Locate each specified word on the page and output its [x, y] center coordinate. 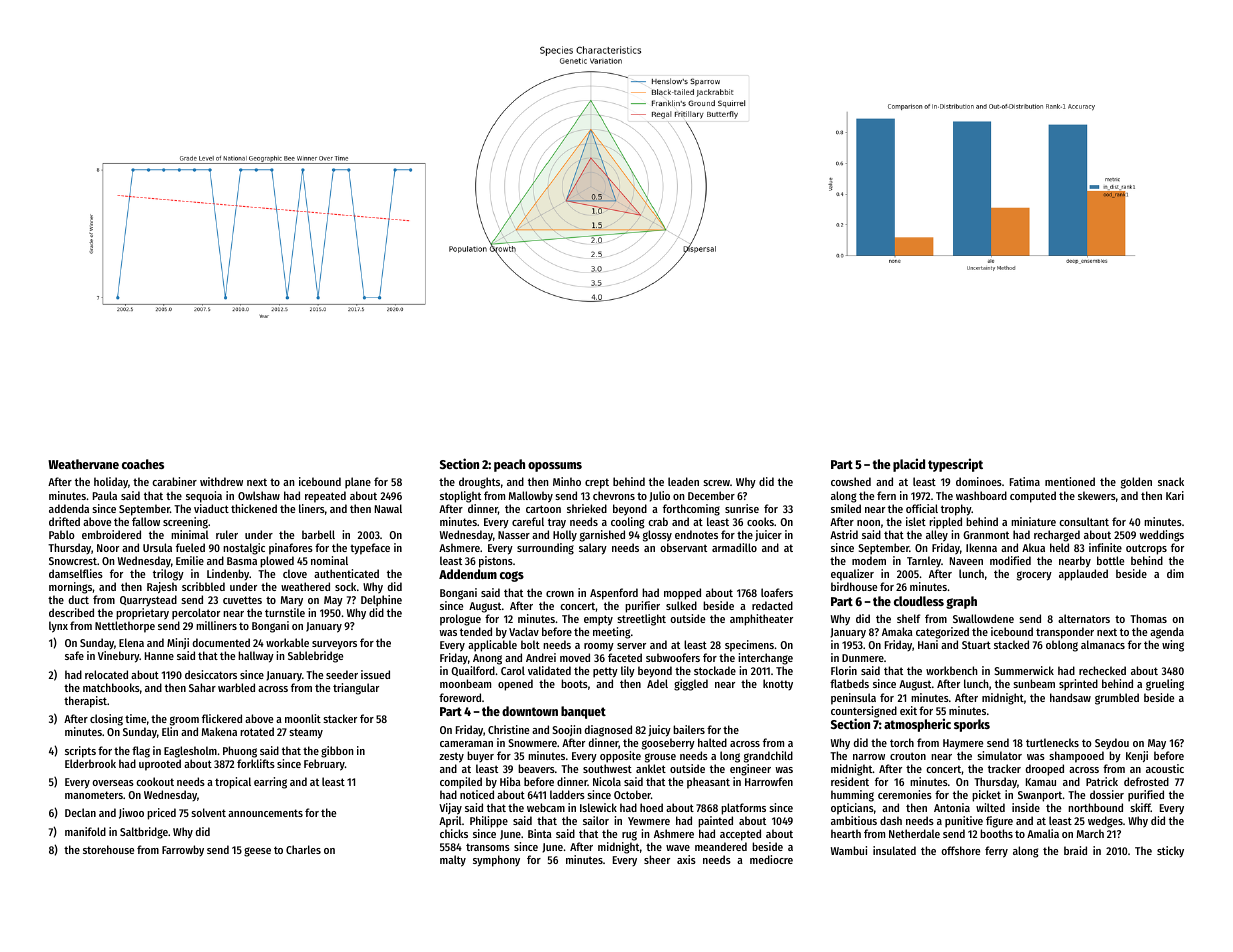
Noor [108, 548]
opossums [555, 467]
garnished [602, 536]
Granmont [986, 535]
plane [358, 483]
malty [453, 861]
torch [902, 742]
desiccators [211, 674]
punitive [964, 822]
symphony [496, 861]
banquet [583, 712]
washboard [981, 495]
